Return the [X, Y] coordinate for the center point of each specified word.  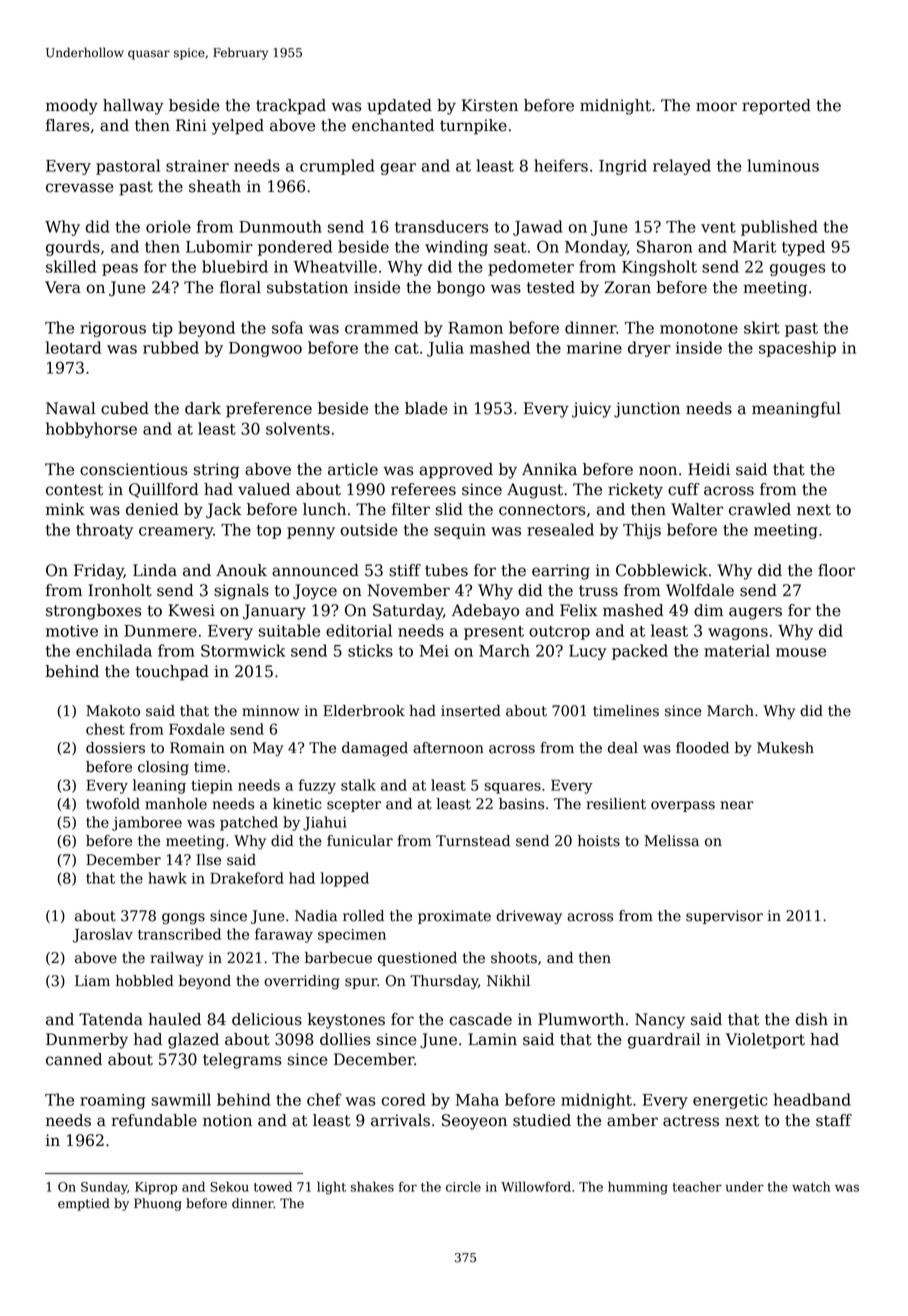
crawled [760, 509]
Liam [92, 981]
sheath [215, 186]
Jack [224, 511]
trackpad [291, 107]
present [494, 633]
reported [776, 107]
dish [812, 1019]
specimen [352, 936]
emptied [84, 1204]
